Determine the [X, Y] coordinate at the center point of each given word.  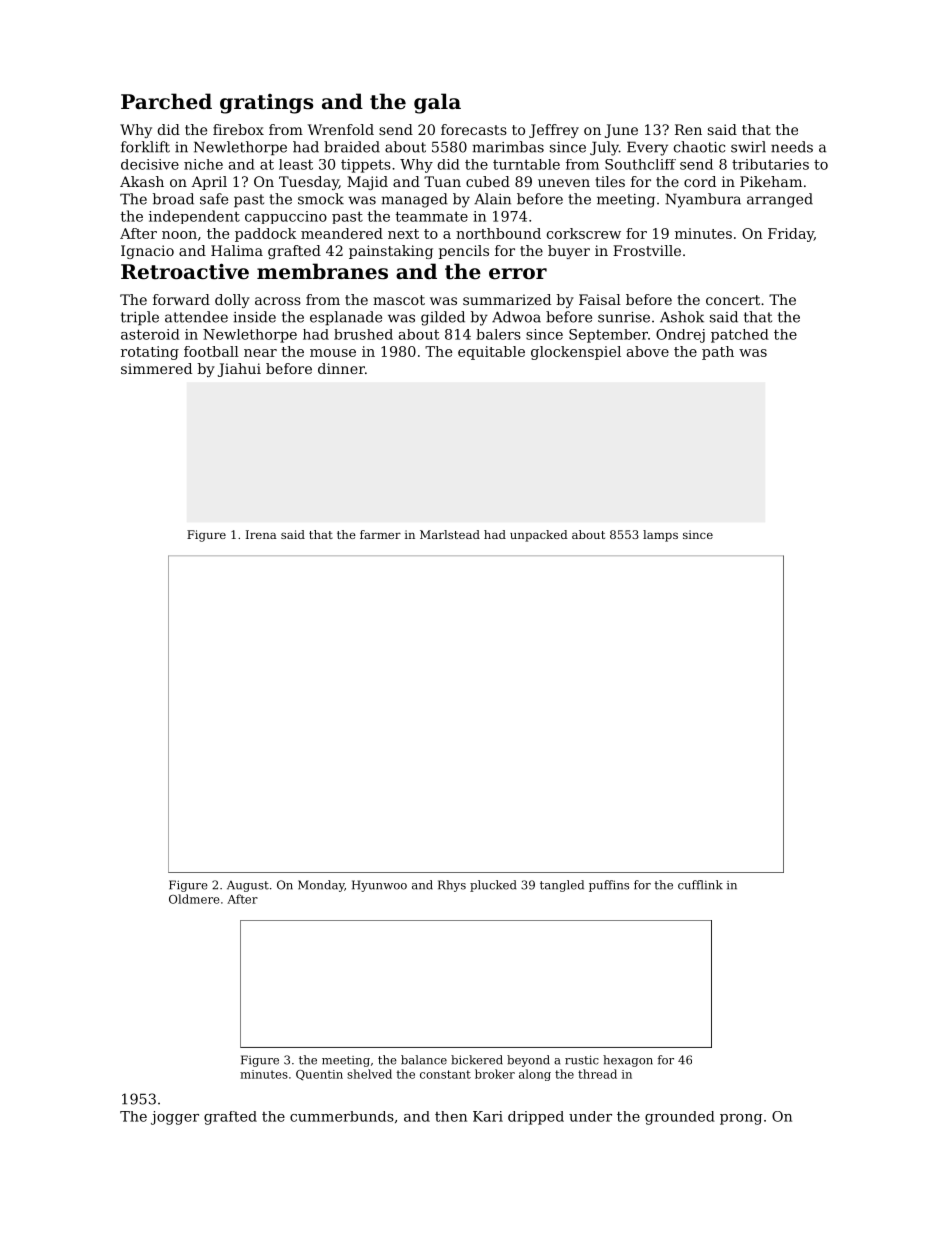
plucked [493, 886]
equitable [491, 353]
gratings [266, 104]
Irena [261, 534]
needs [792, 147]
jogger [175, 1118]
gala [437, 103]
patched [740, 336]
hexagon [628, 1061]
